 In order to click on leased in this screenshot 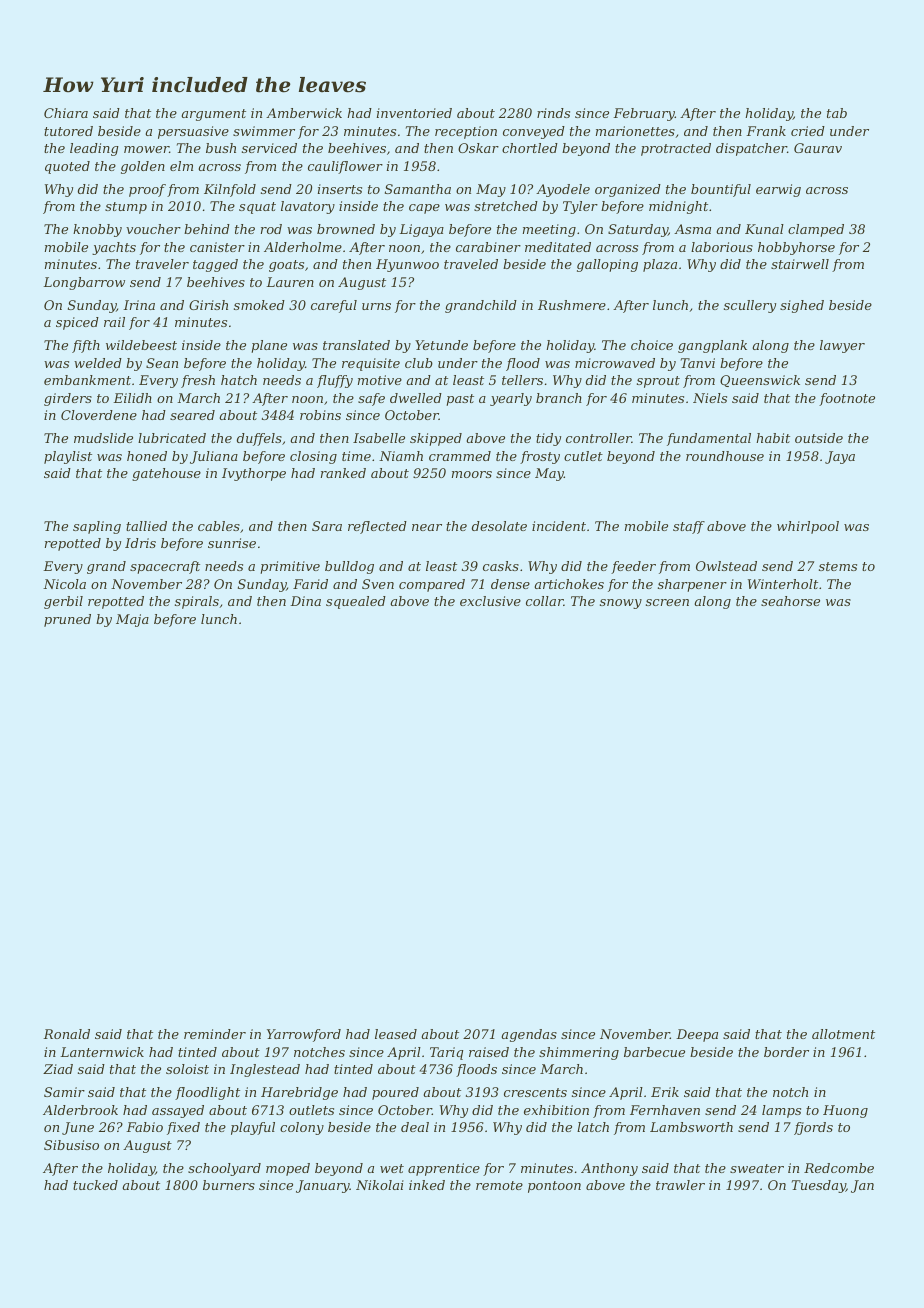, I will do `click(396, 1034)`.
